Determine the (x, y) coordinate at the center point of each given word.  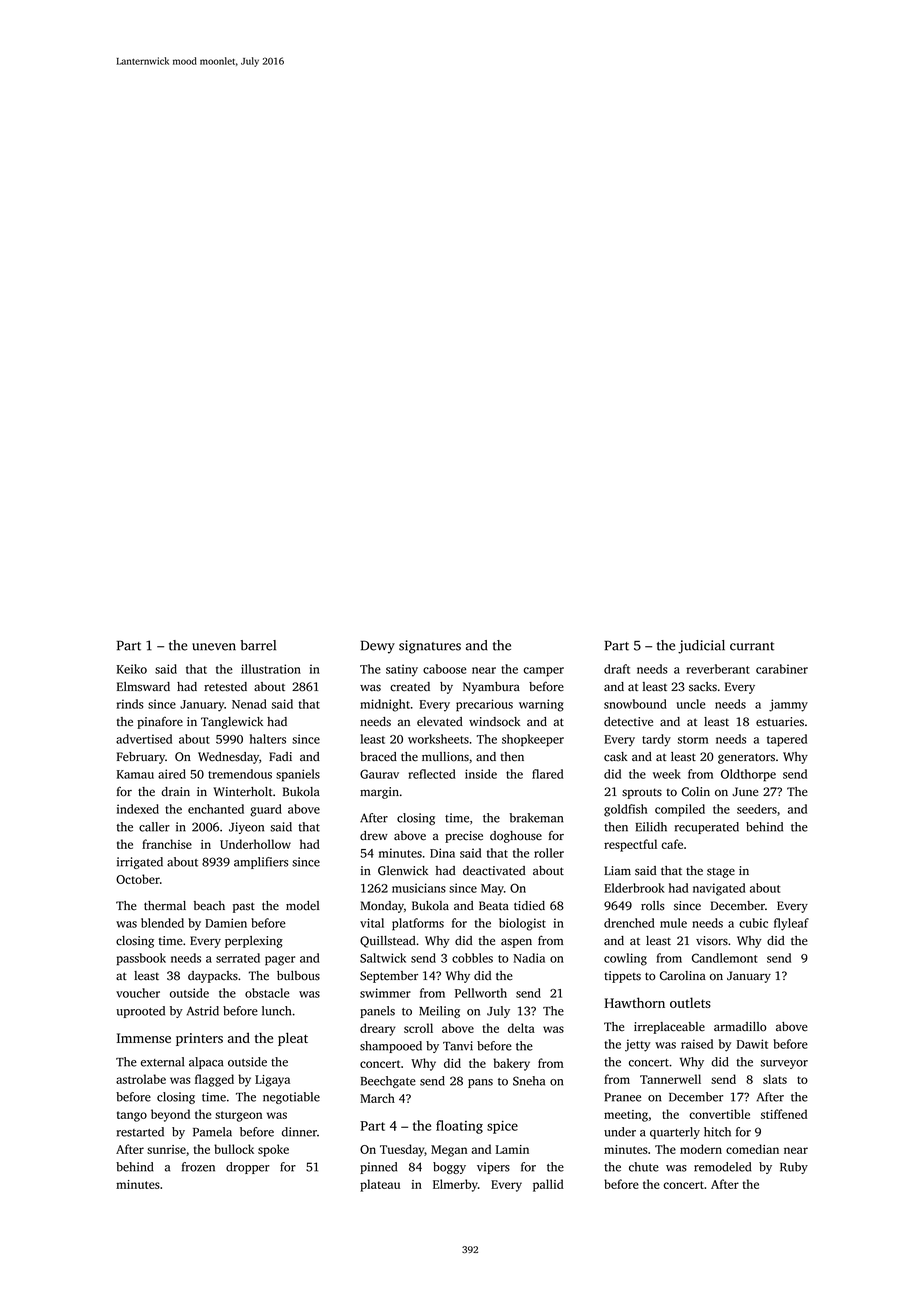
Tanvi (458, 1046)
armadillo (740, 1027)
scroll (418, 1028)
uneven (214, 647)
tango (132, 1116)
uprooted (140, 1012)
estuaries (780, 722)
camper (543, 672)
